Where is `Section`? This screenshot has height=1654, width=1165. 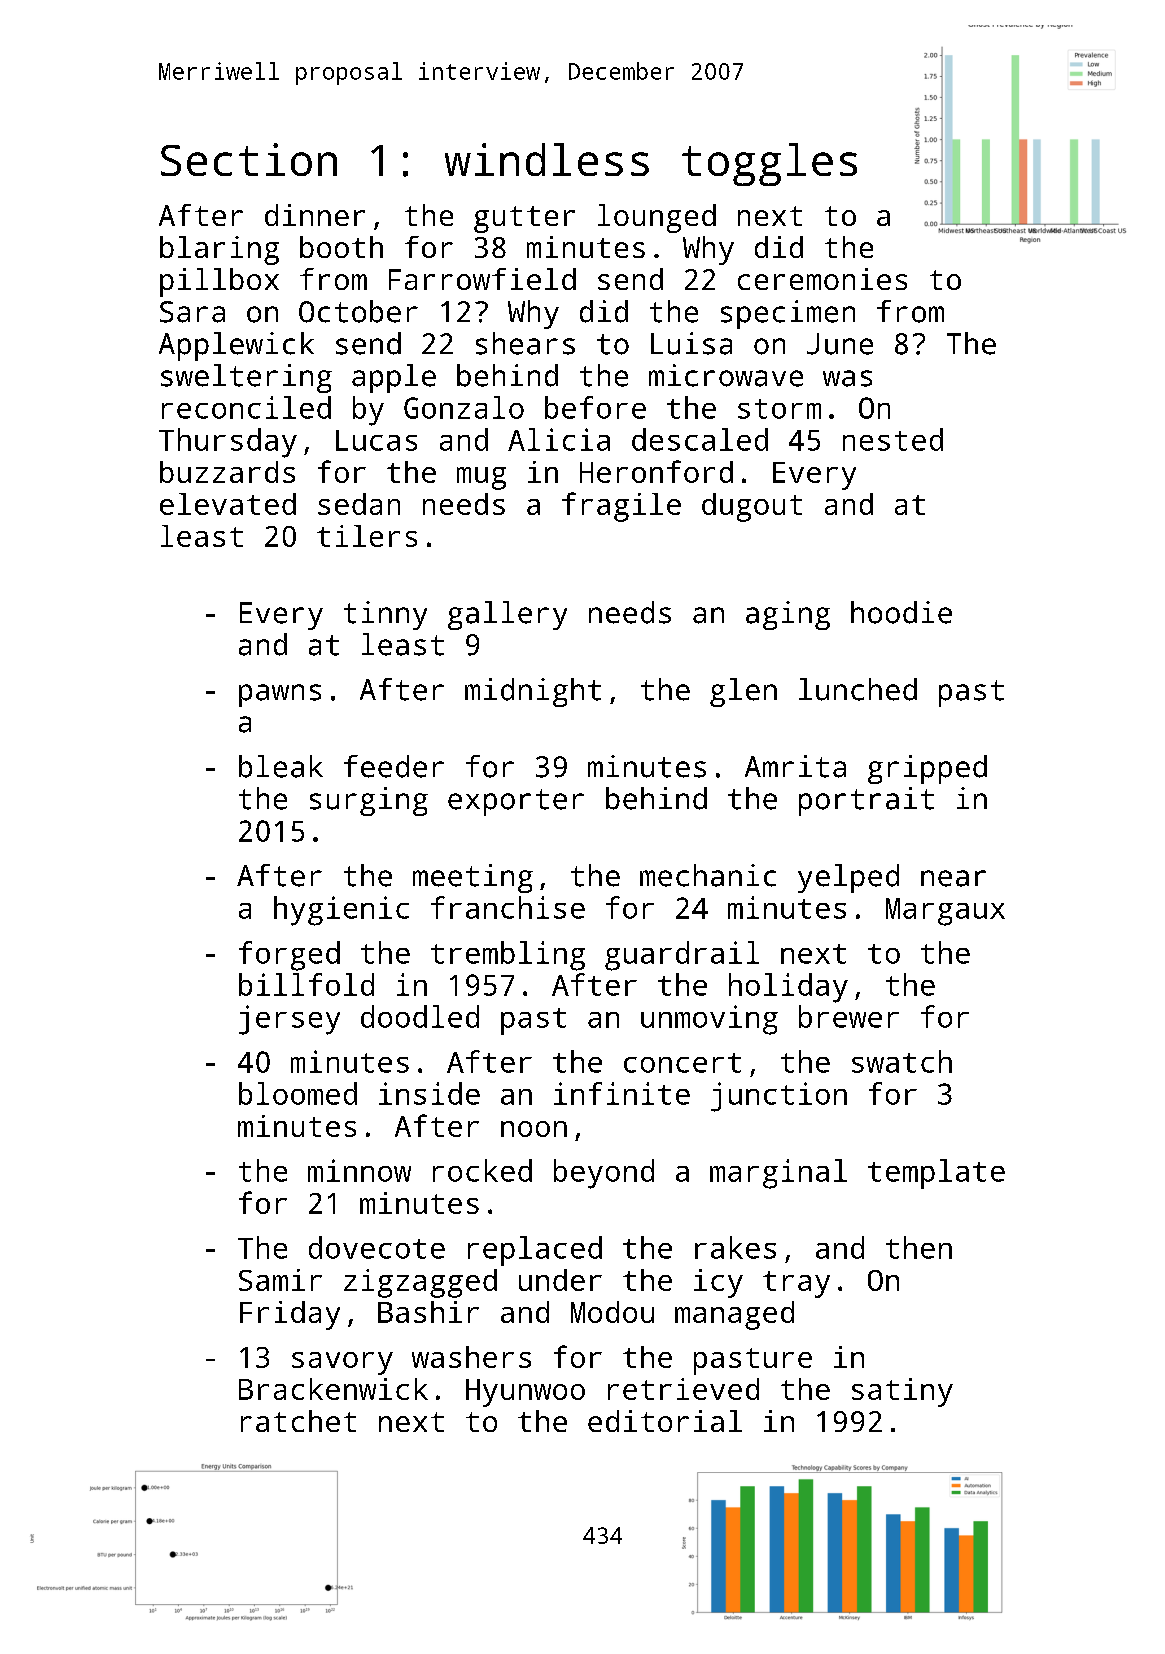
Section is located at coordinates (249, 159).
